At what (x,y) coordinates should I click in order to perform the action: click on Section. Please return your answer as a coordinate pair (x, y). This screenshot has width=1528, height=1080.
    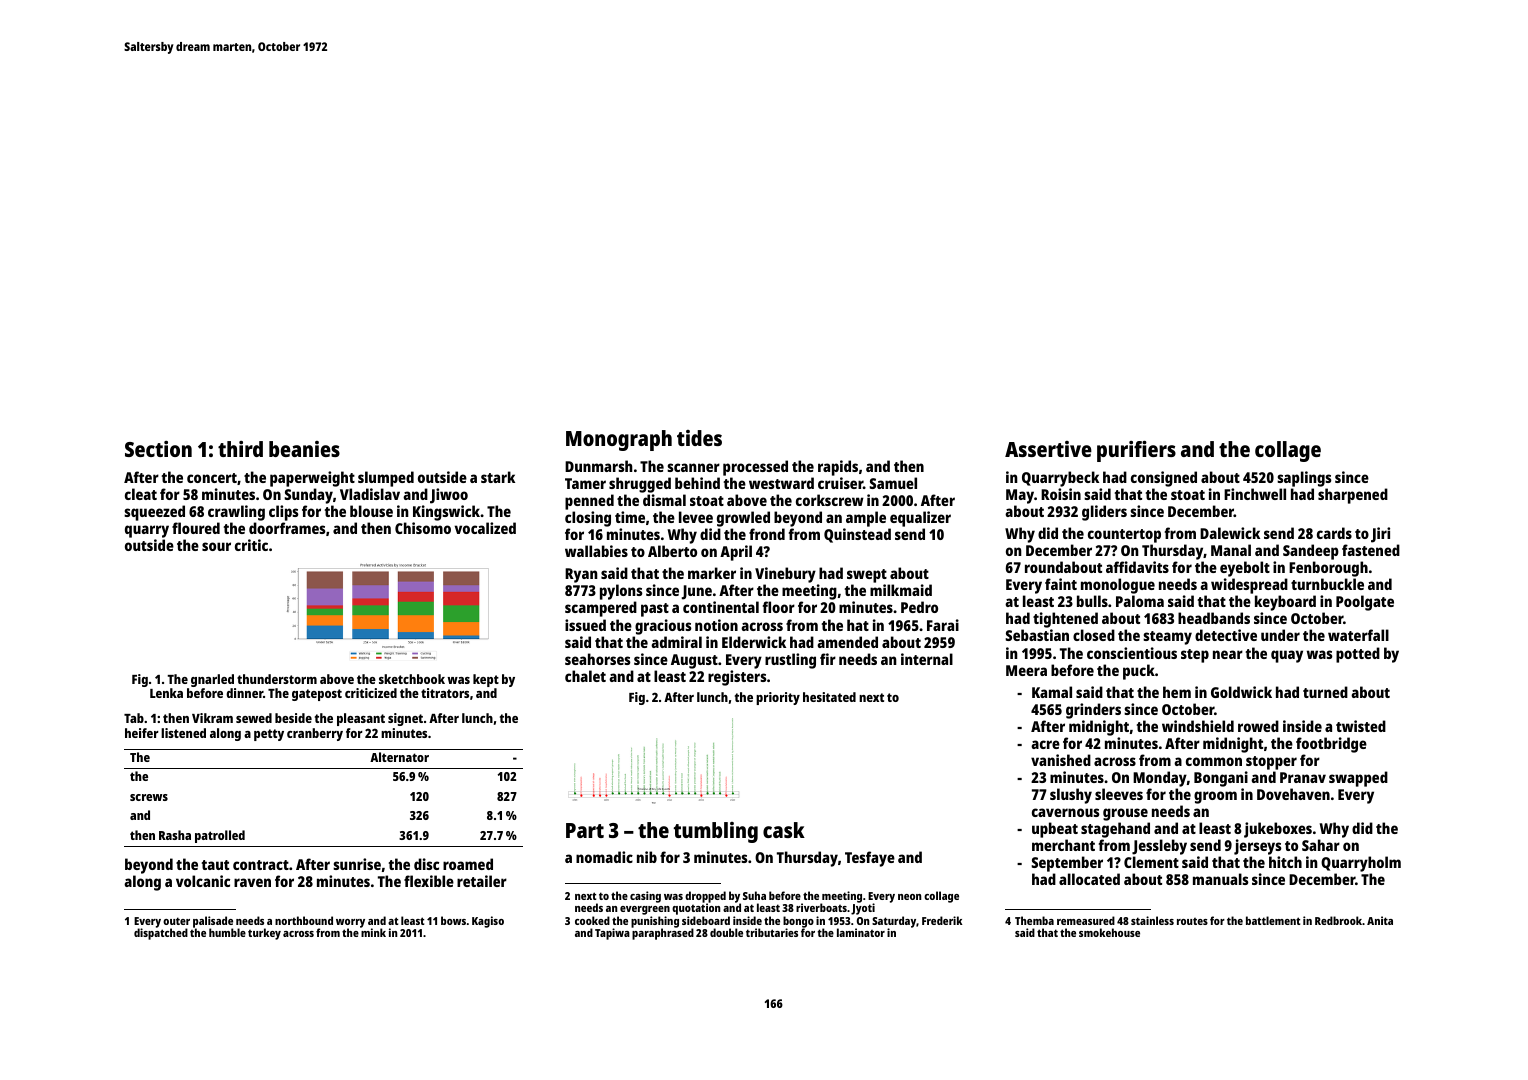
    Looking at the image, I should click on (158, 449).
